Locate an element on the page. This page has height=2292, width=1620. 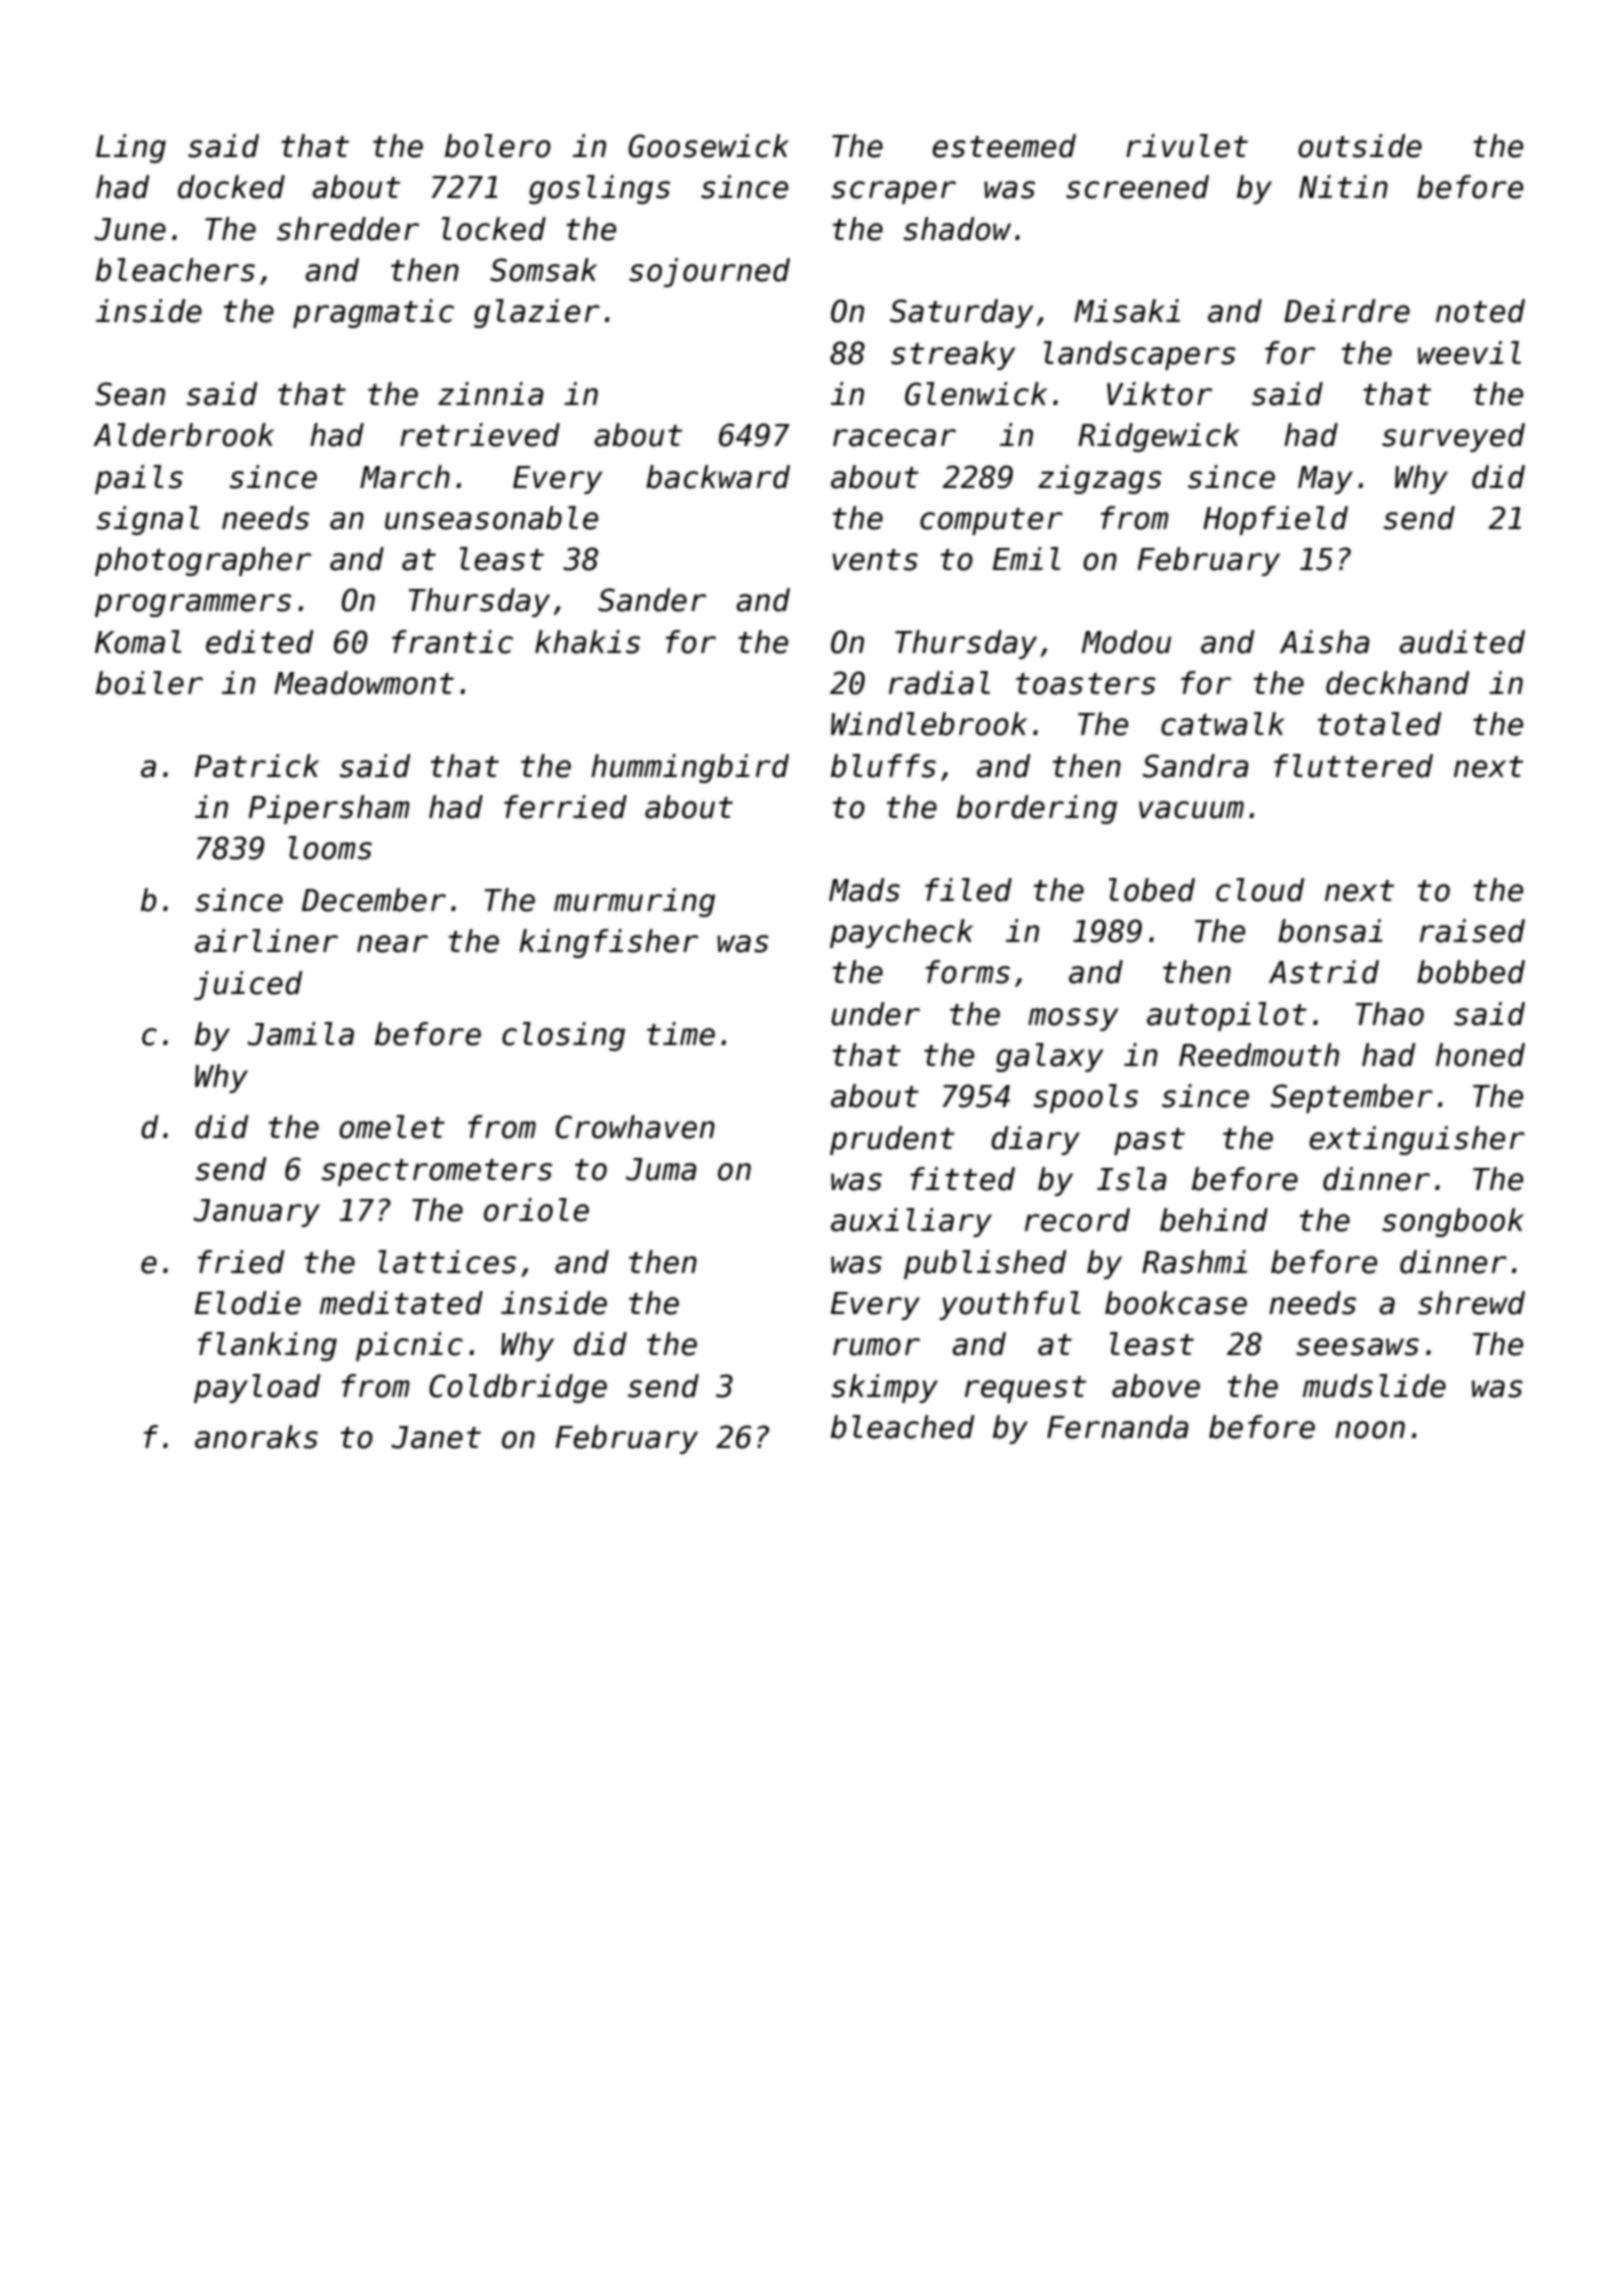
audited is located at coordinates (1462, 642).
